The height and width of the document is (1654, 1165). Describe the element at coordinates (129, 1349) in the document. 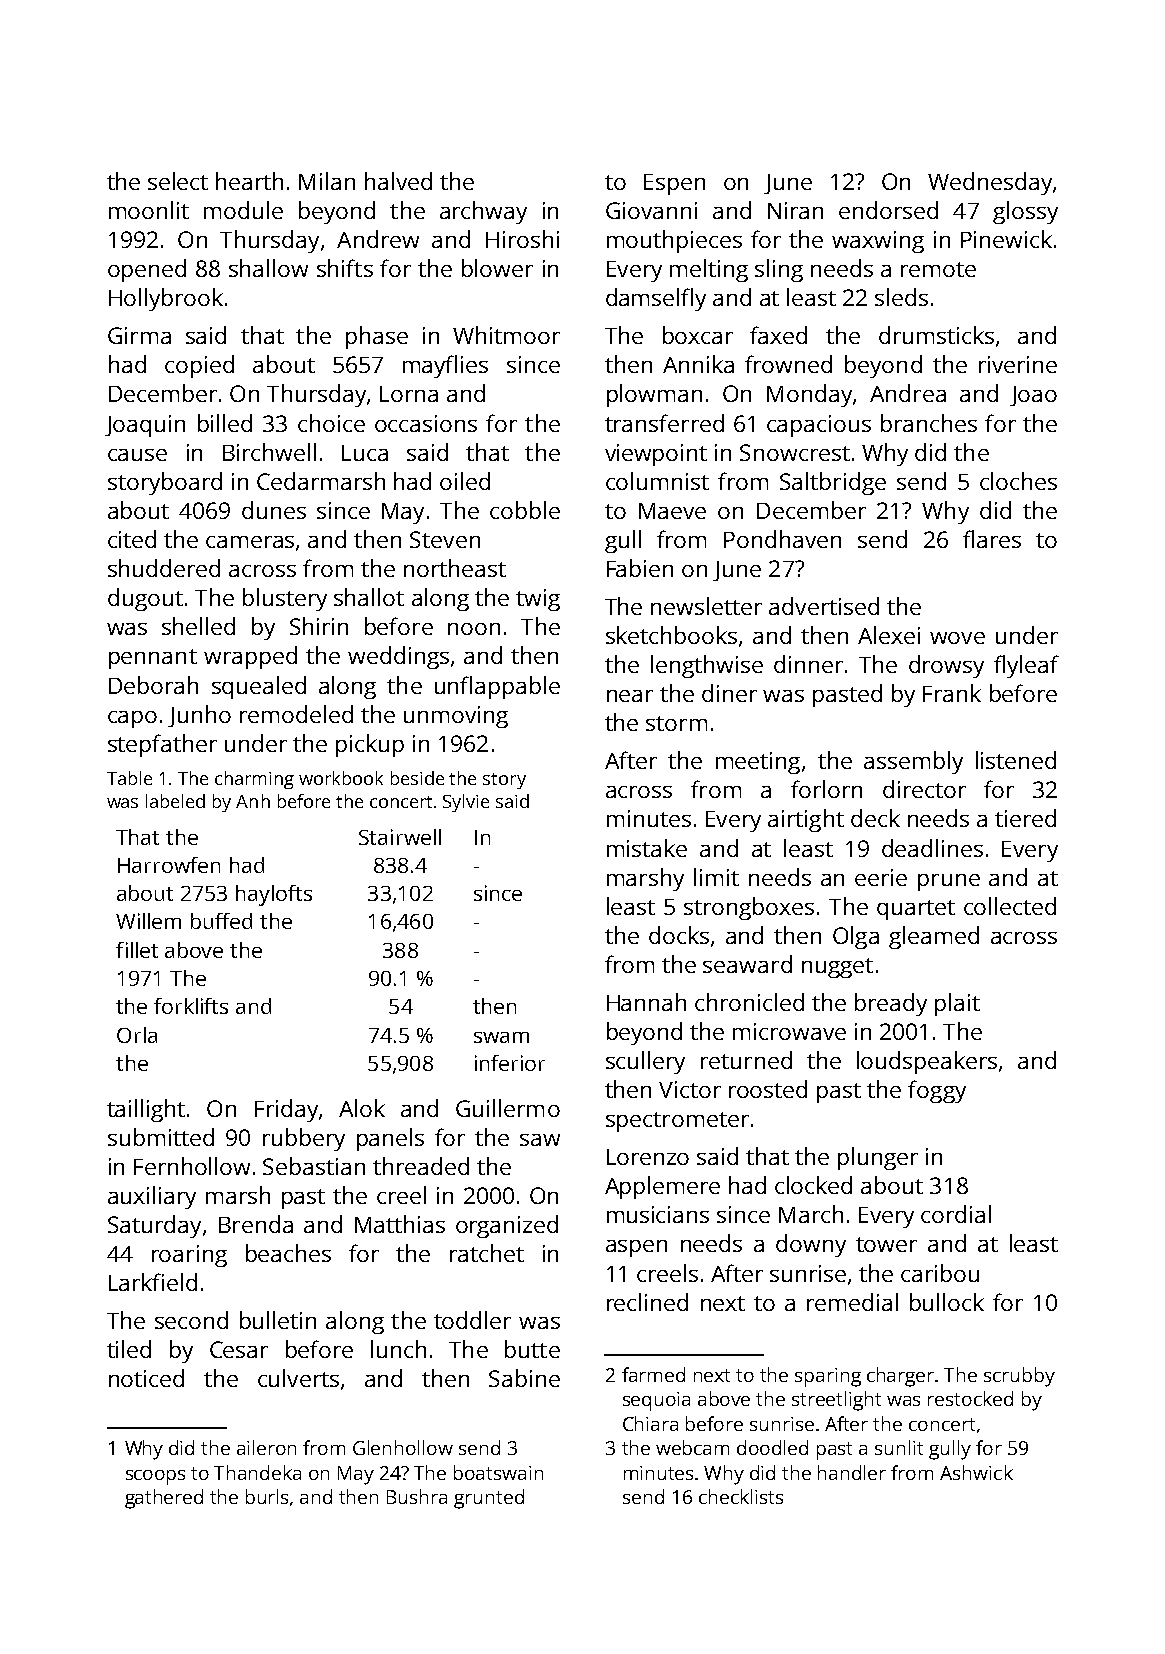

I see `tiled` at that location.
